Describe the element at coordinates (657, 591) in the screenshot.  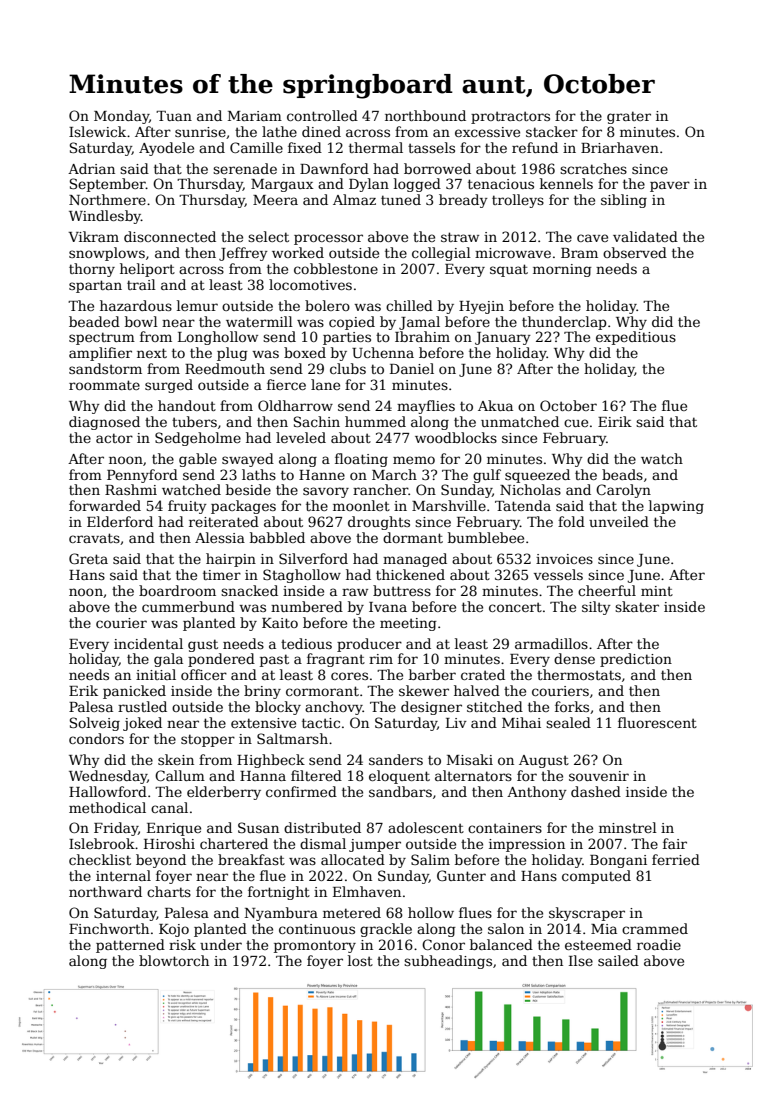
I see `mint` at that location.
